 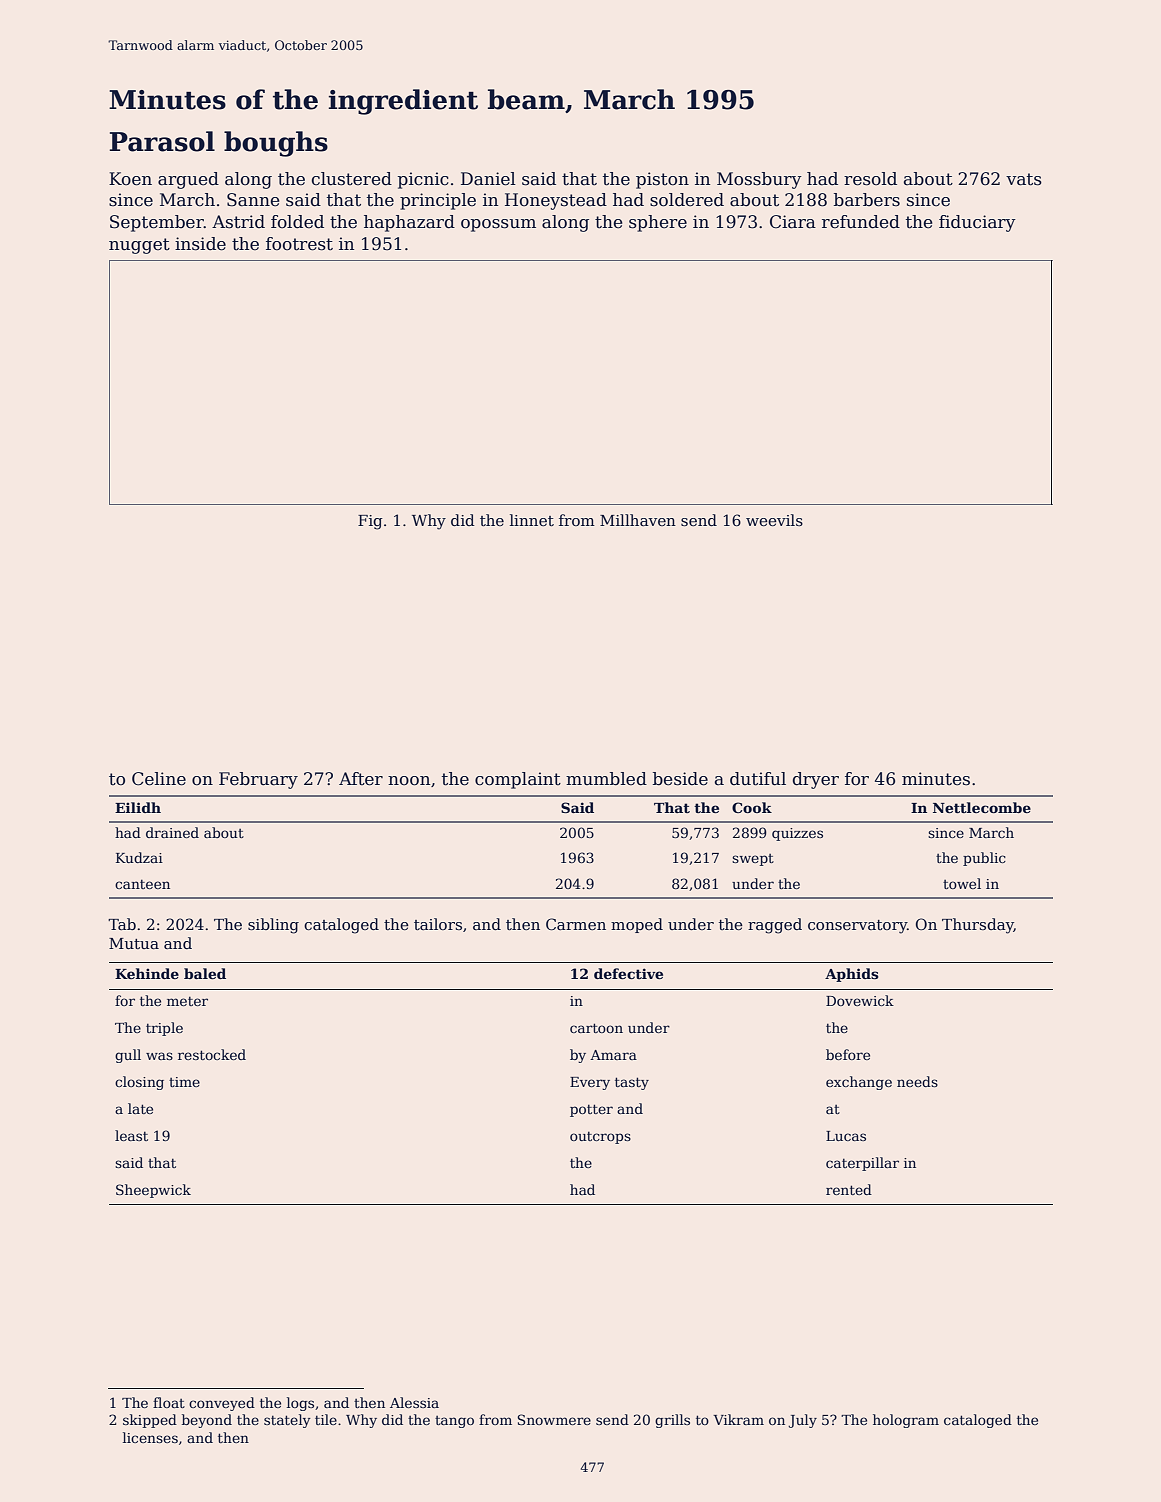 What do you see at coordinates (638, 520) in the document?
I see `Millhaven` at bounding box center [638, 520].
